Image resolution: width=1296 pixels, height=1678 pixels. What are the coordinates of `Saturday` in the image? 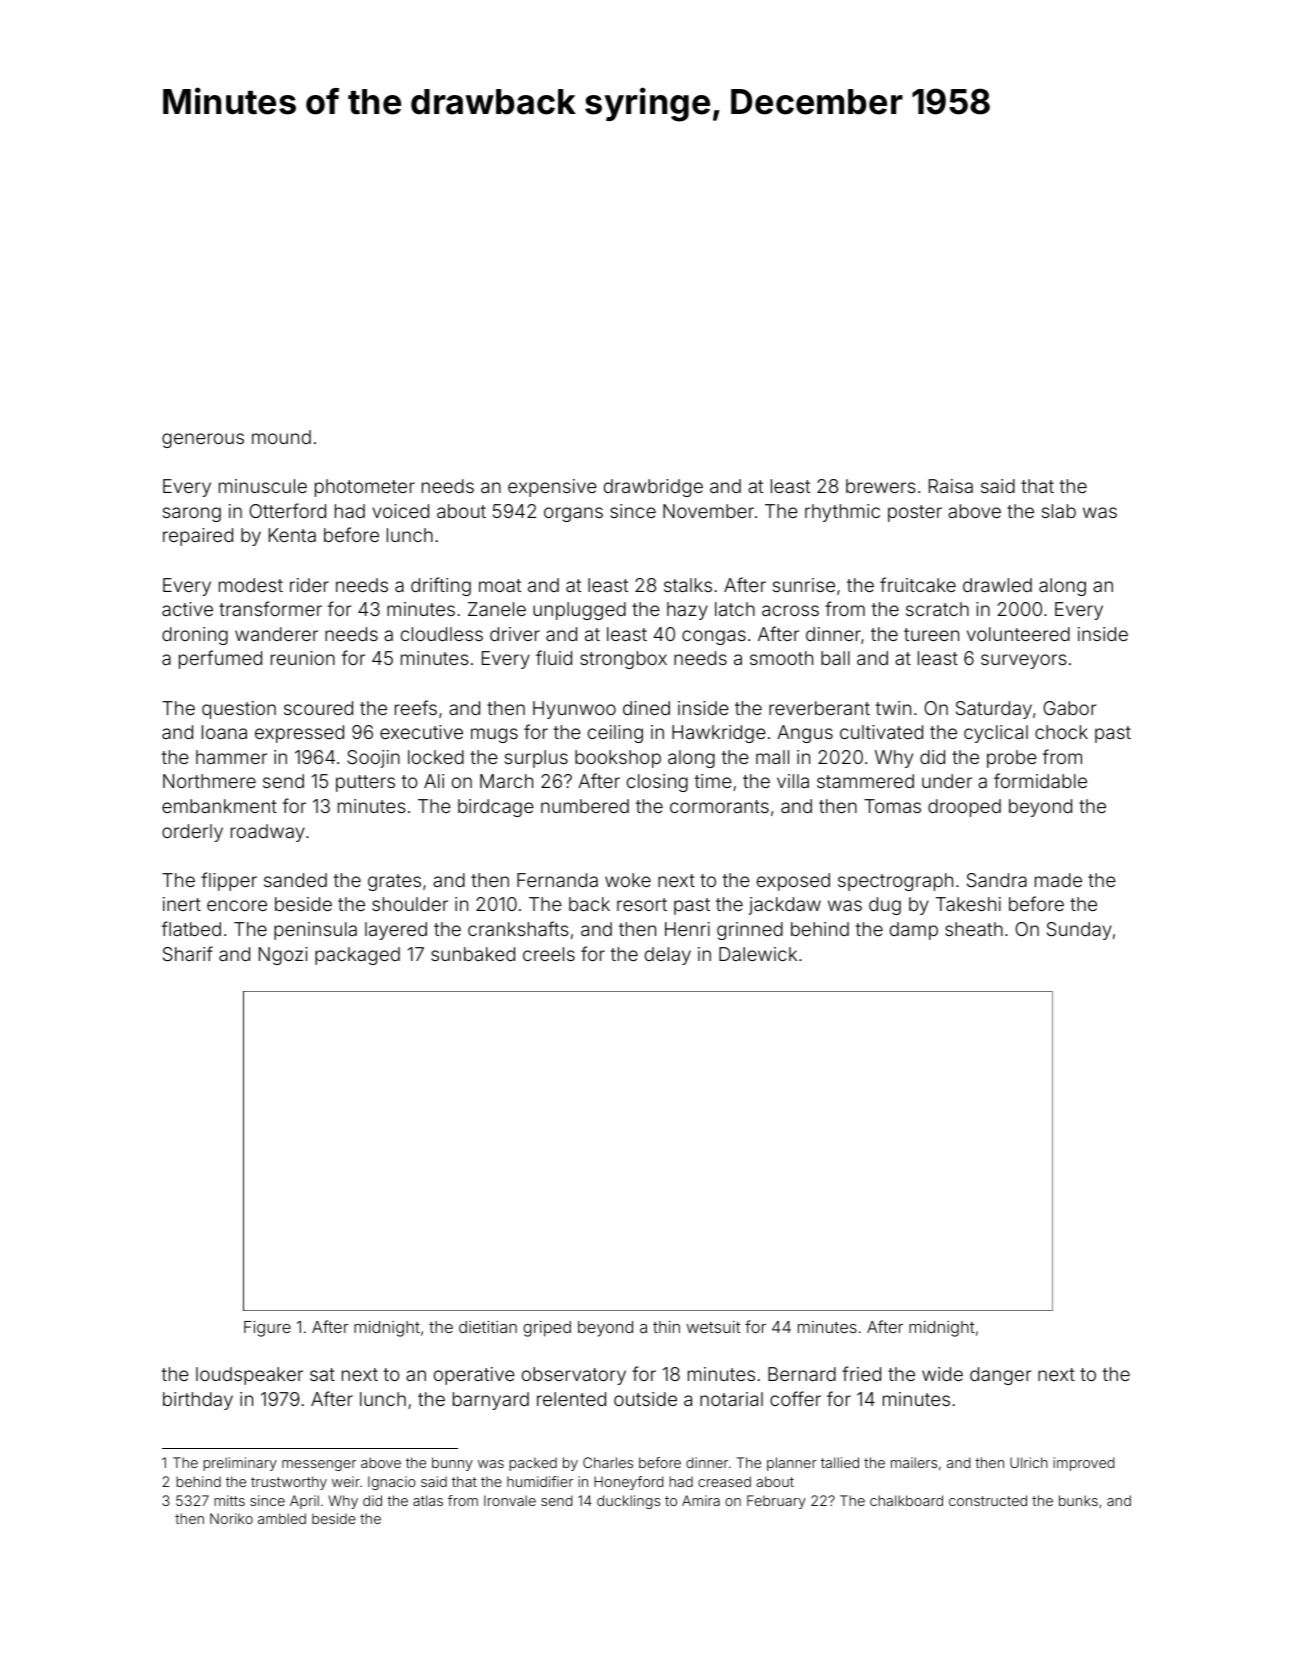 It's located at (994, 710).
